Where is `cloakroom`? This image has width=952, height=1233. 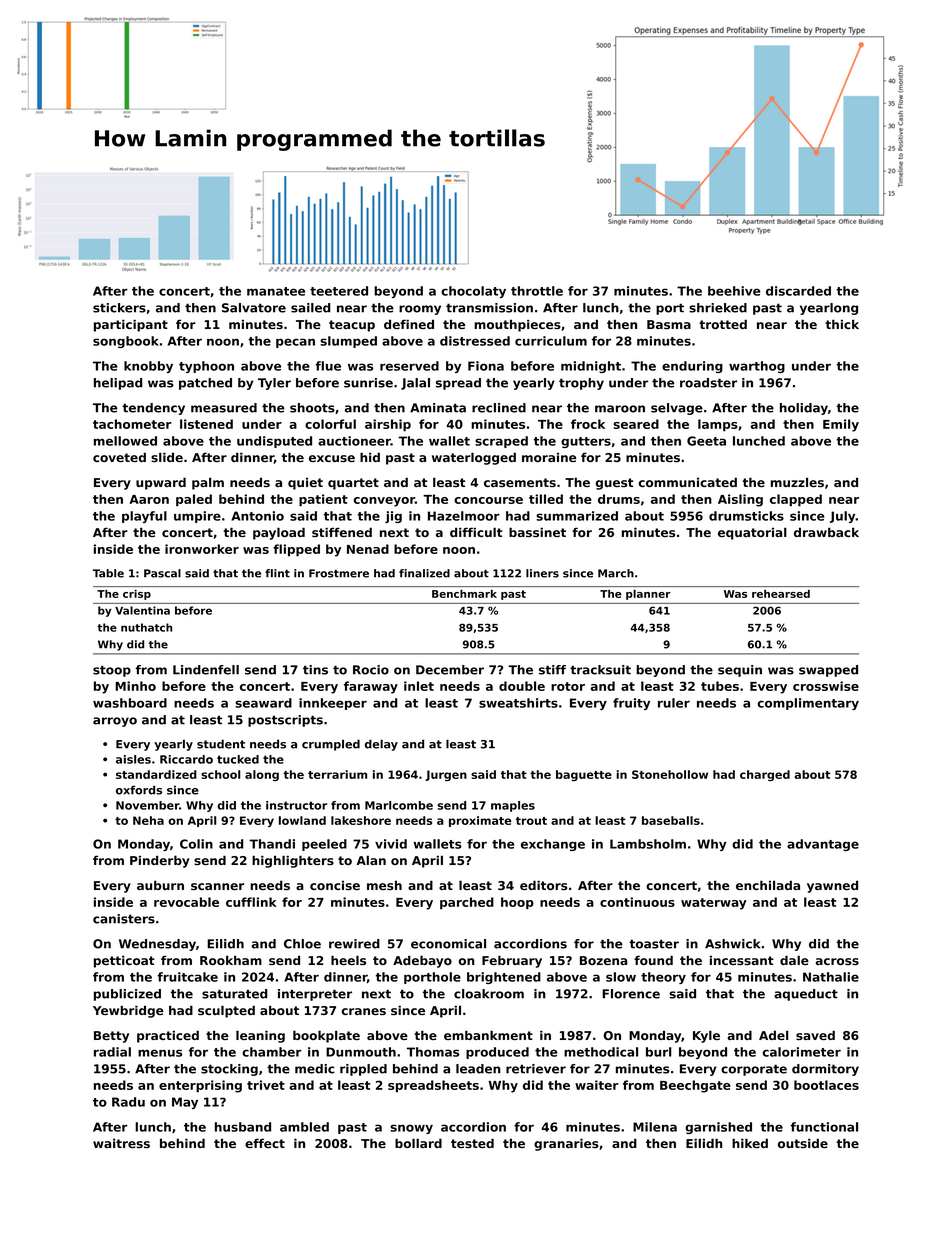
cloakroom is located at coordinates (489, 994).
